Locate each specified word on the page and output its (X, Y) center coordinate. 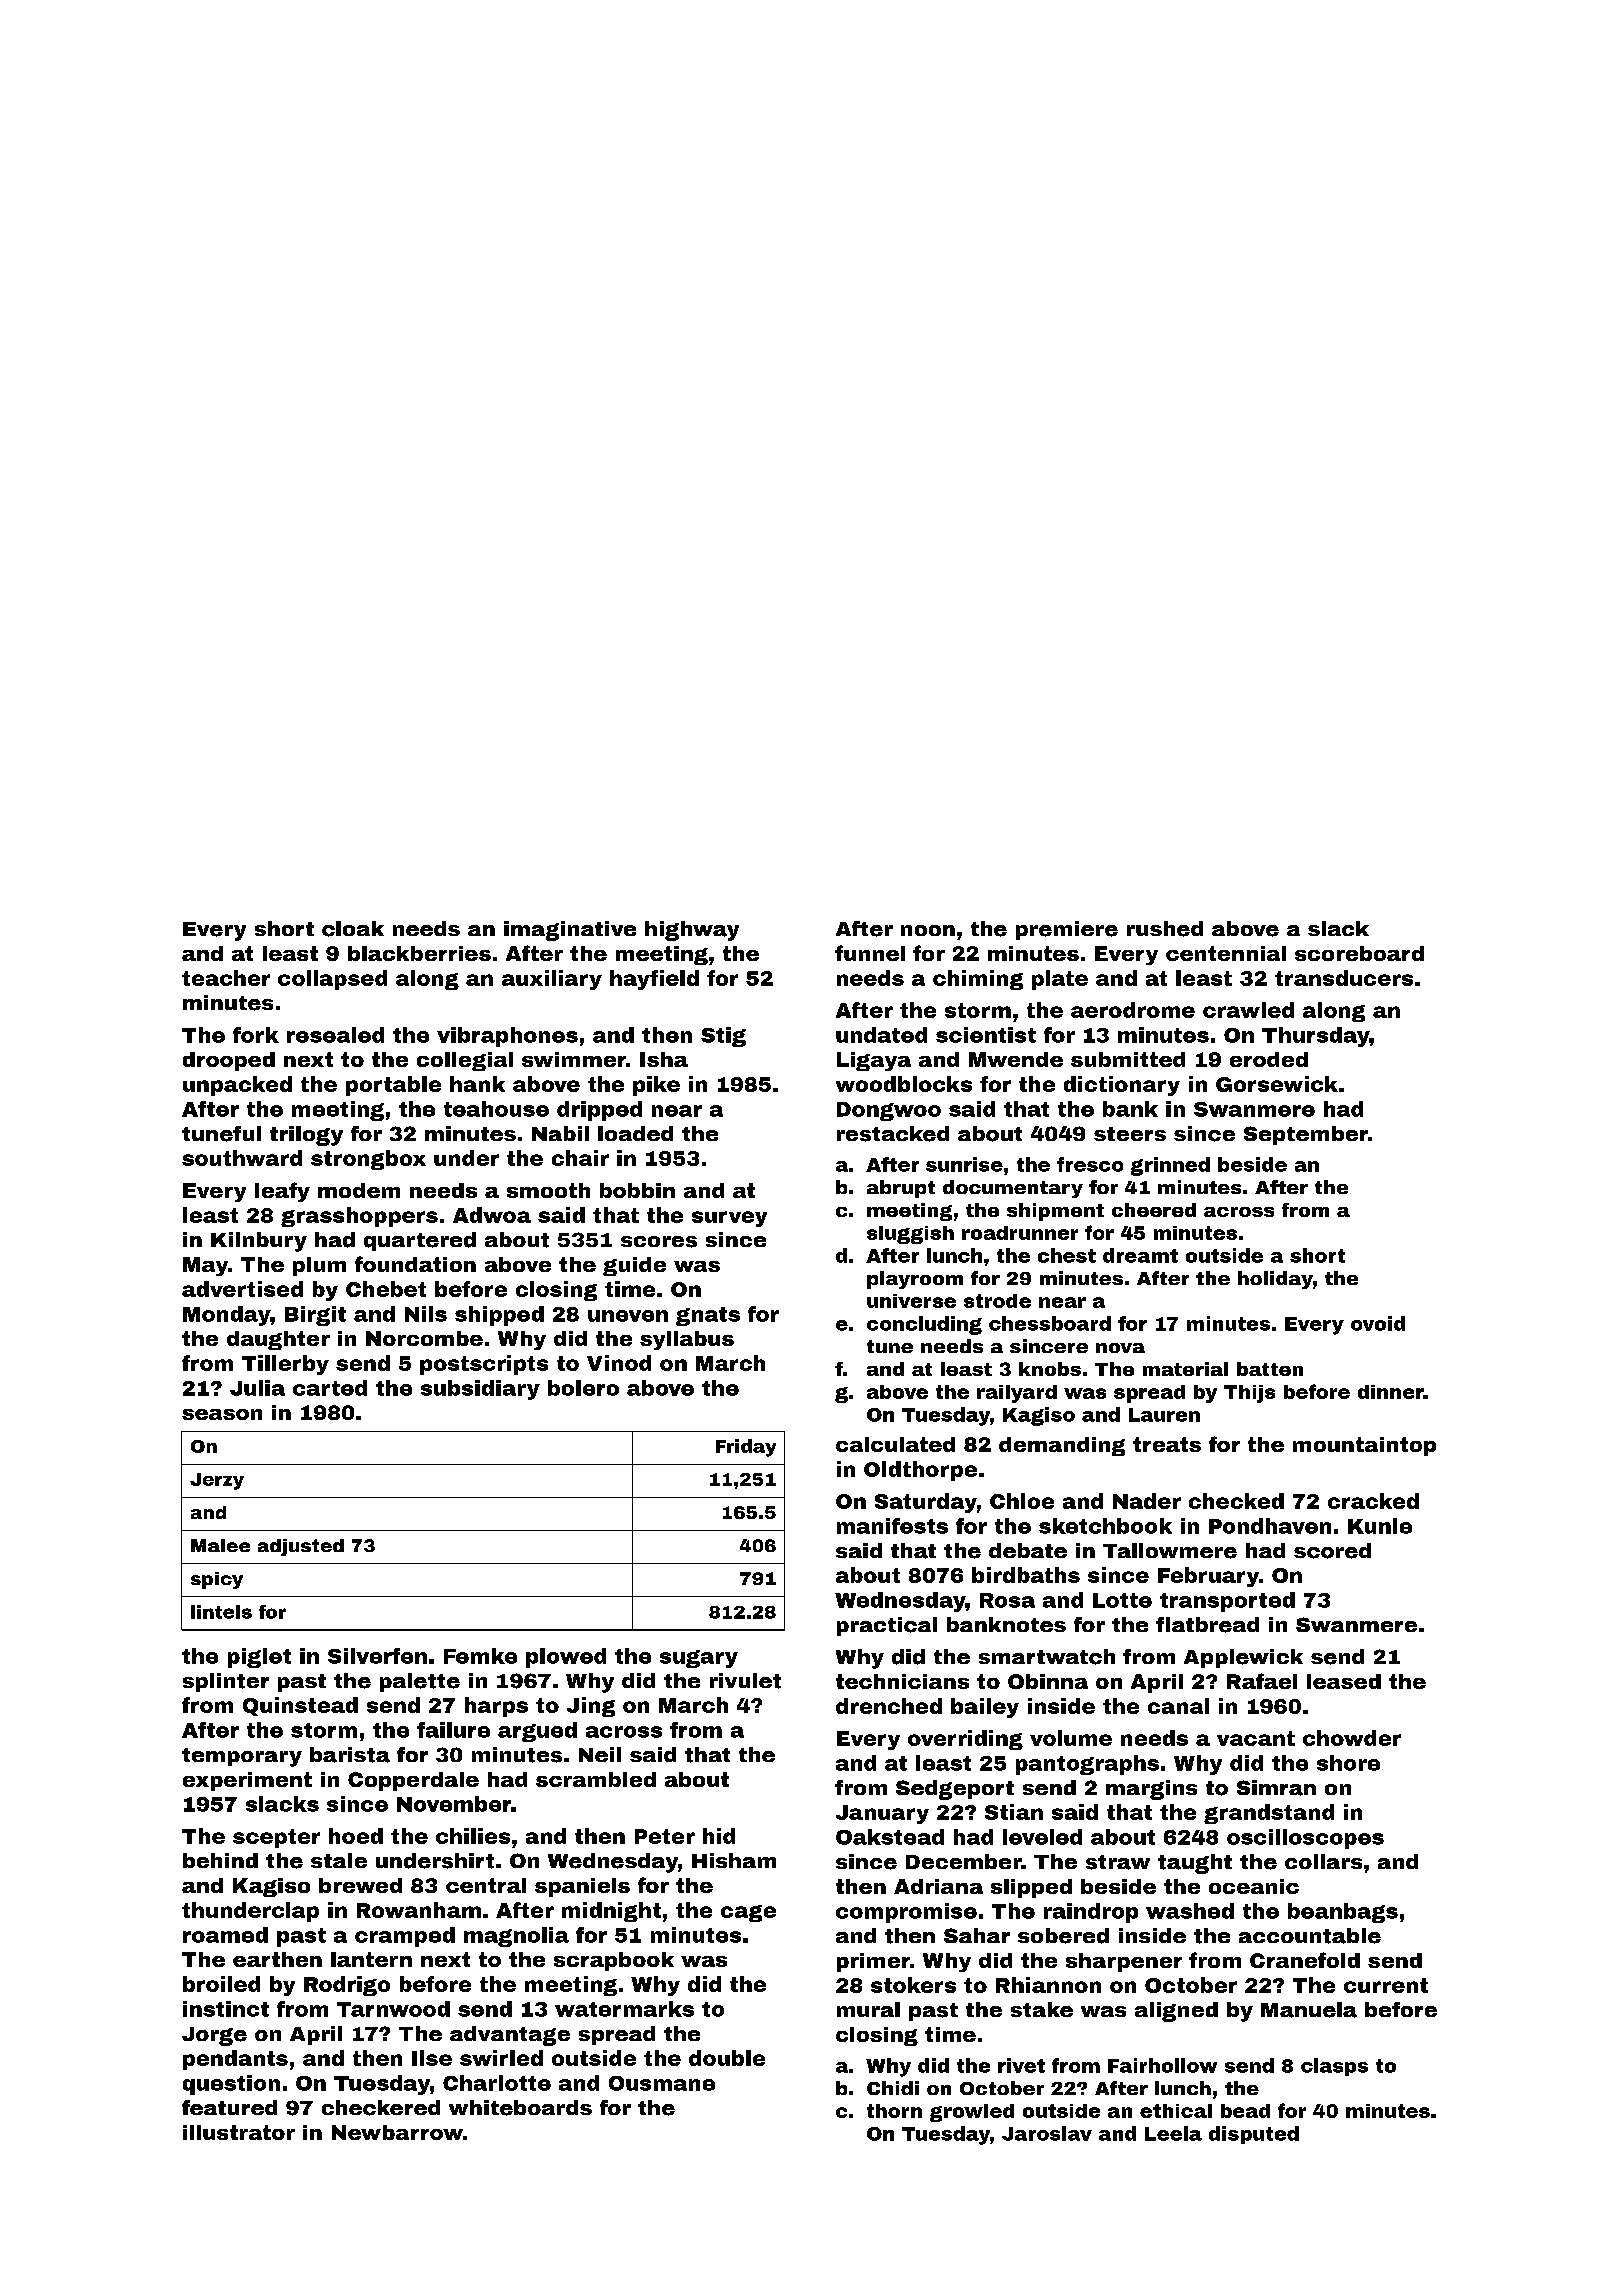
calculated (895, 1444)
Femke (480, 1656)
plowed (566, 1658)
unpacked (237, 1086)
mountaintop (1364, 1446)
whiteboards (520, 2108)
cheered (1154, 1210)
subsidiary (480, 1390)
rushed (1165, 929)
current (1386, 1985)
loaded (635, 1133)
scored (1332, 1551)
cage (748, 1913)
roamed (225, 1935)
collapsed (332, 980)
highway (692, 931)
